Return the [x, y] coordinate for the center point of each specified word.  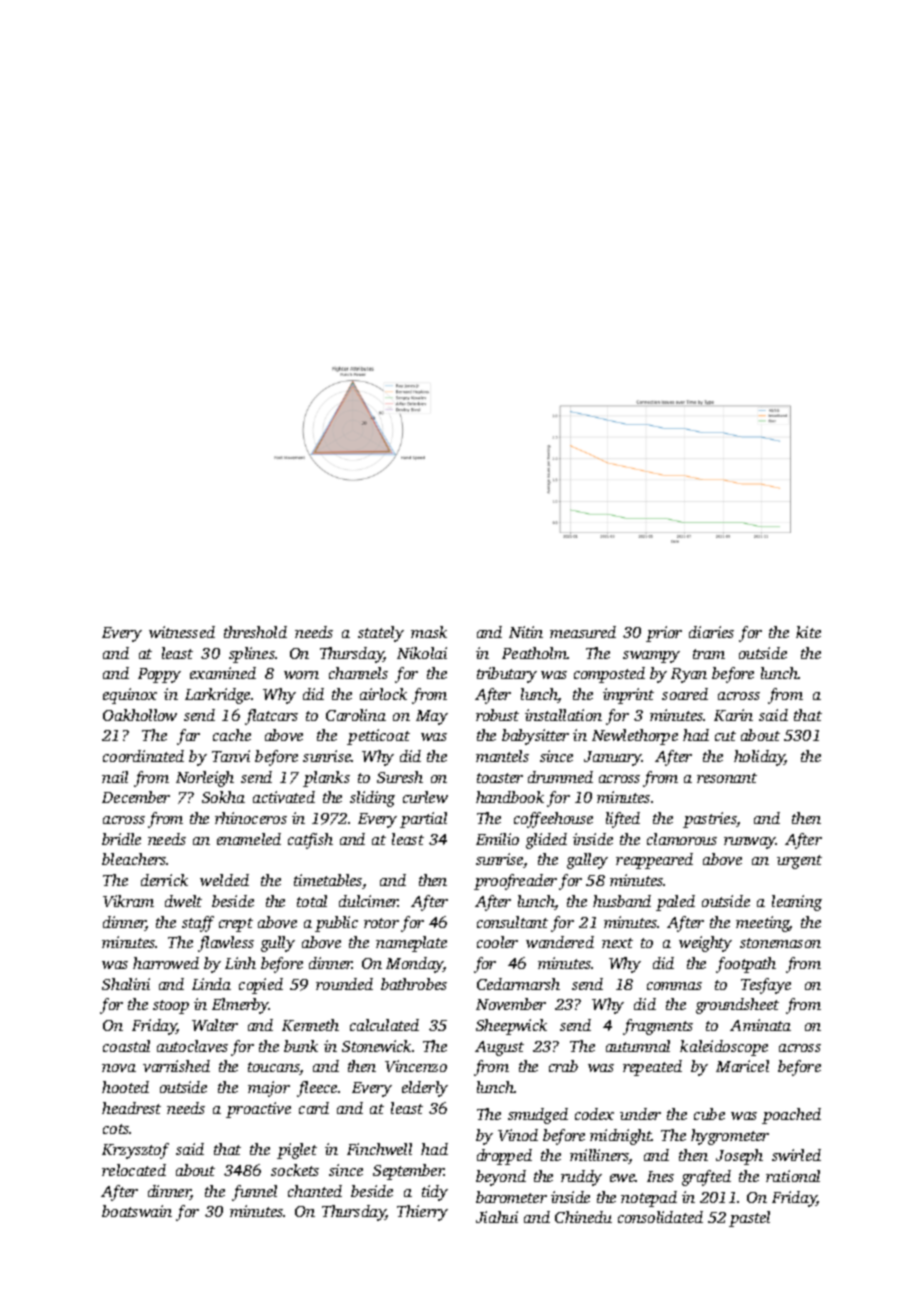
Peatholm [534, 653]
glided [546, 841]
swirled [796, 1155]
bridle [121, 839]
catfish [310, 841]
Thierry [422, 1213]
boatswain [137, 1211]
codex [594, 1114]
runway [750, 843]
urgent [799, 862]
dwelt [183, 901]
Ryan [689, 675]
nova [119, 1068]
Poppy [159, 675]
